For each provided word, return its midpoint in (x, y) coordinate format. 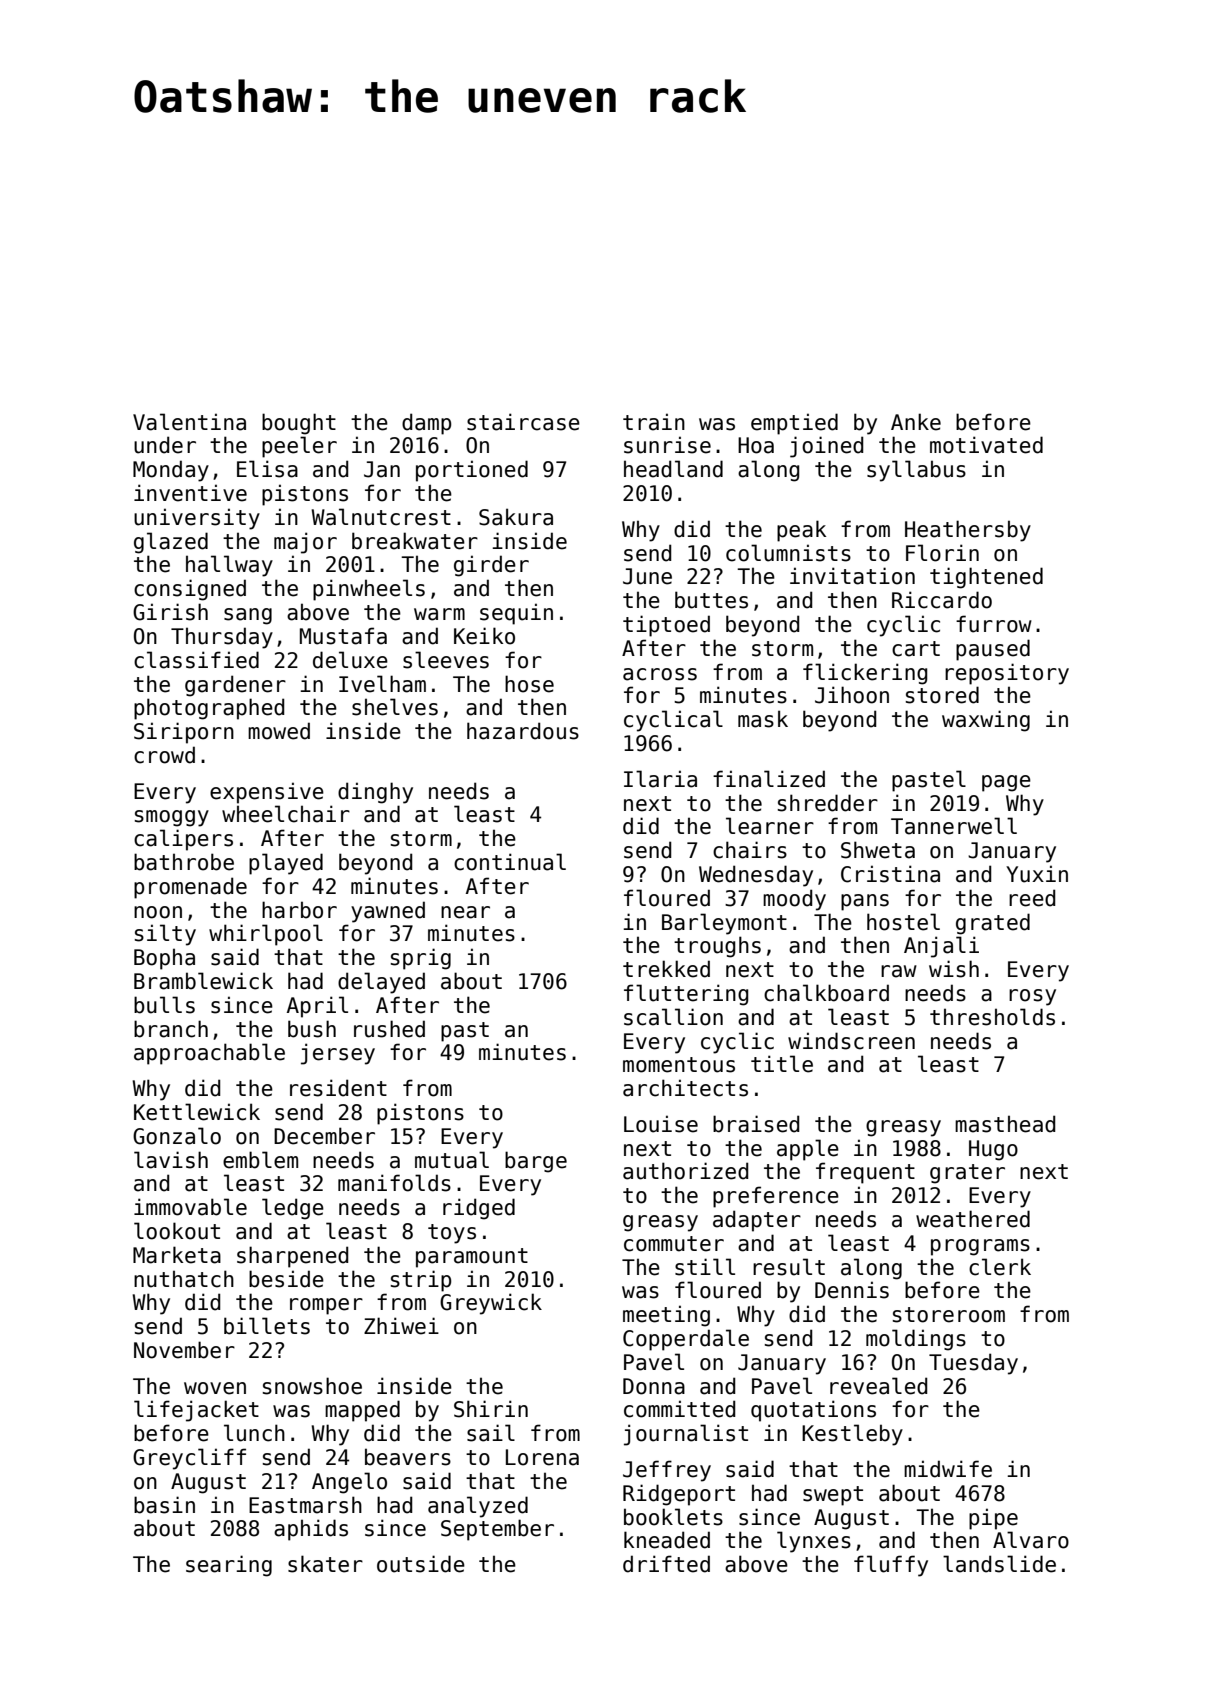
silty (165, 935)
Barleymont (724, 924)
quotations (813, 1411)
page (1006, 783)
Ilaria (660, 779)
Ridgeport (679, 1495)
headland (673, 469)
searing (229, 1566)
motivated (986, 445)
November (184, 1350)
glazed (171, 543)
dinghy (375, 793)
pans (865, 902)
